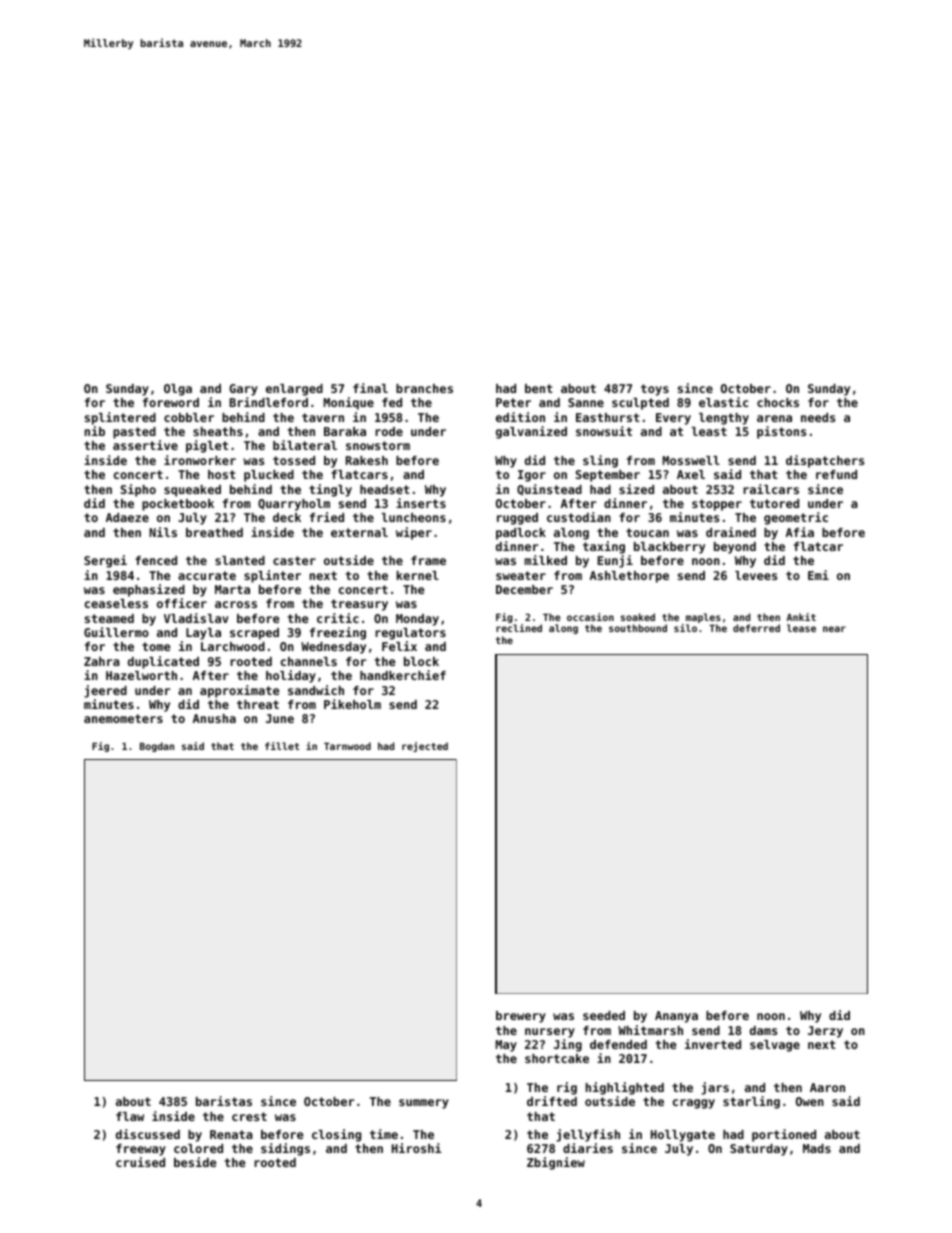  Describe the element at coordinates (178, 390) in the screenshot. I see `Olga` at that location.
